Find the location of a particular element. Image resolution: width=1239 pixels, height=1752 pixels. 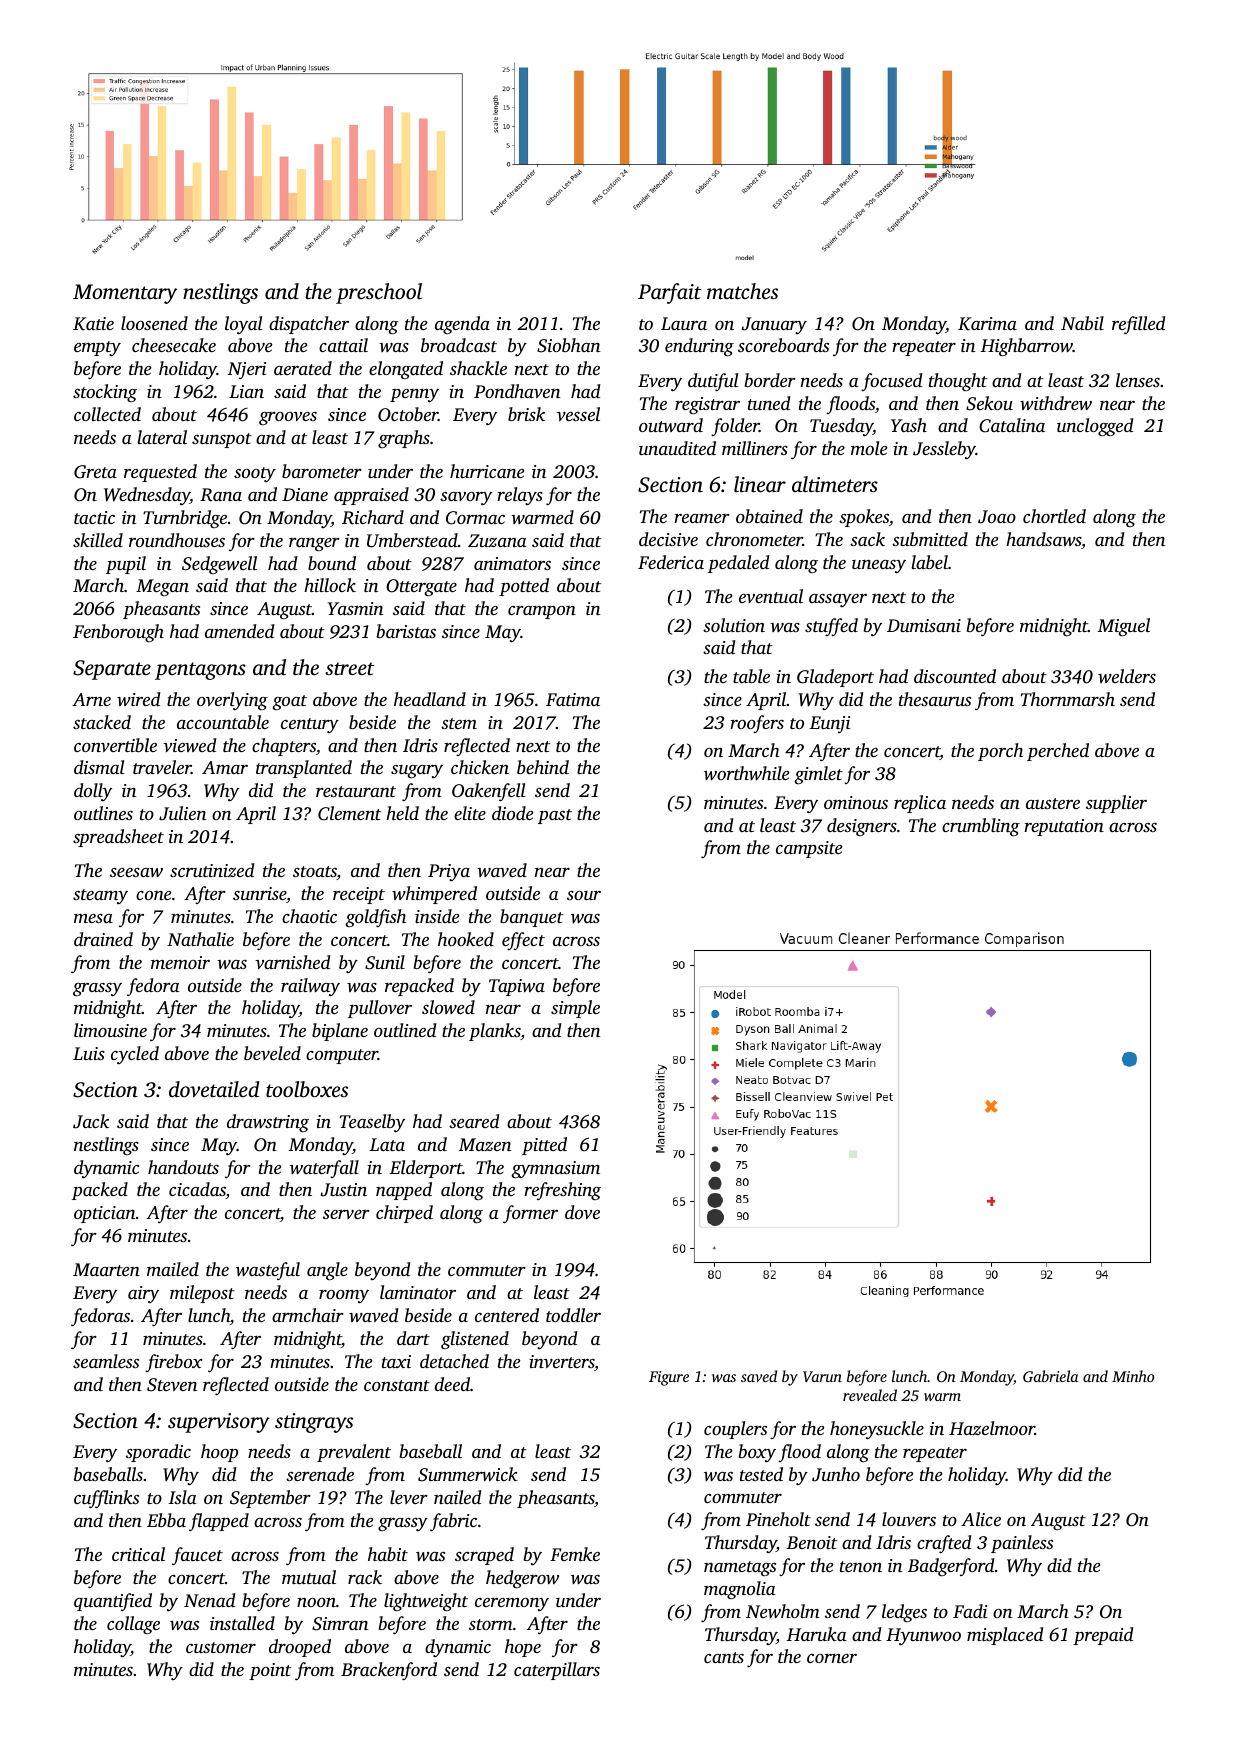

seared is located at coordinates (474, 1121).
